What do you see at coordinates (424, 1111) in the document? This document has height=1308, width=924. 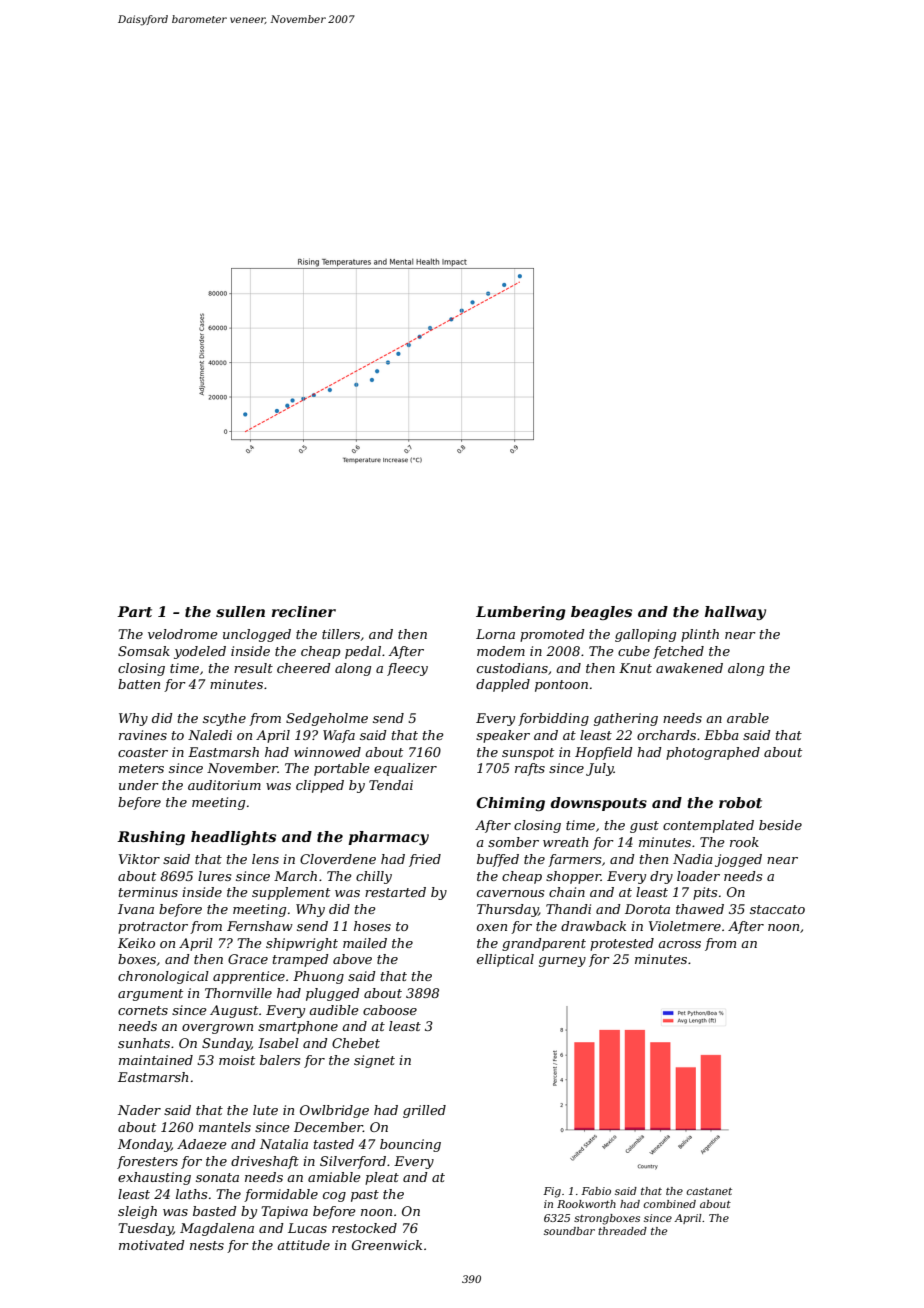 I see `grilled` at bounding box center [424, 1111].
